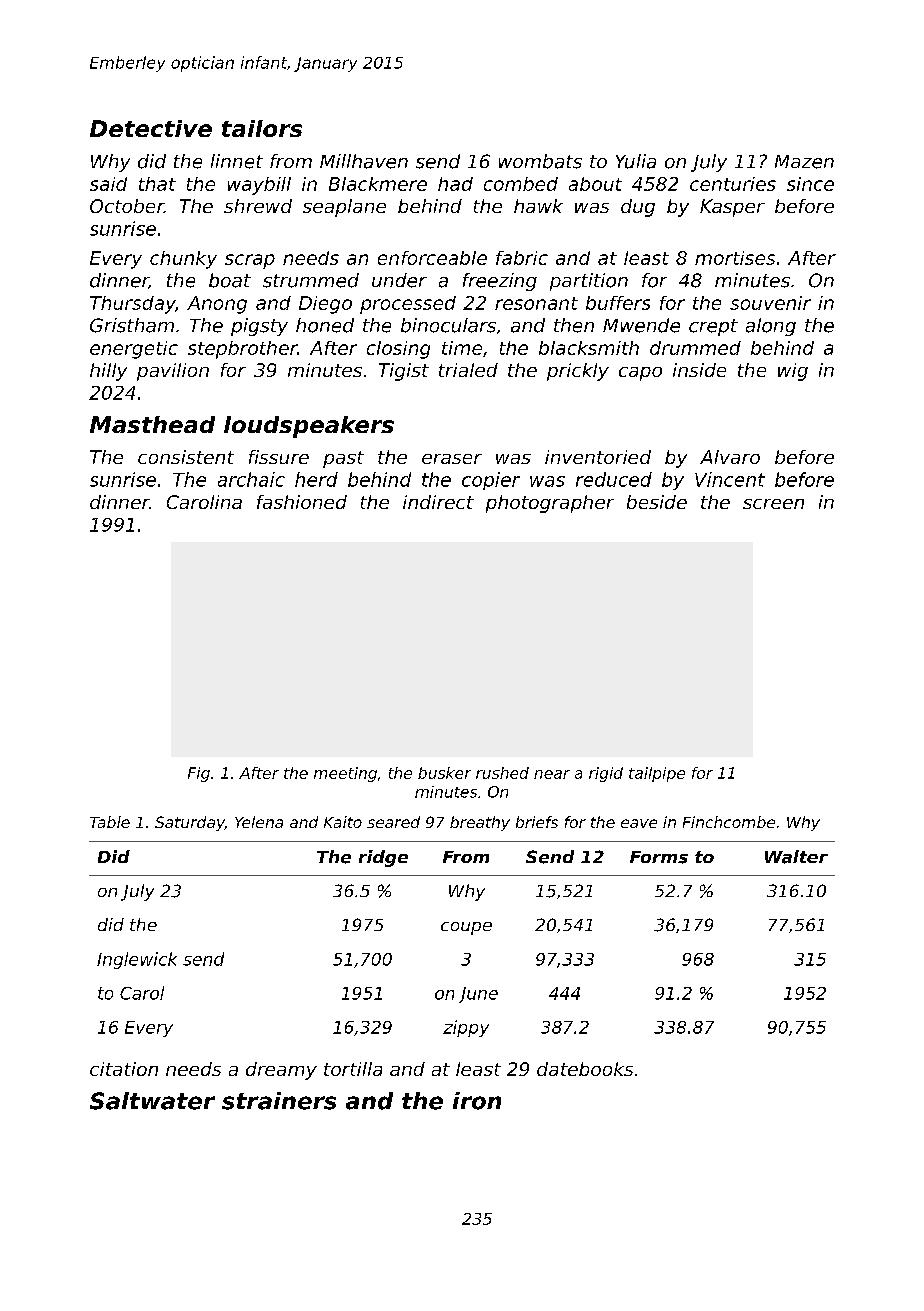 The width and height of the screenshot is (924, 1311). What do you see at coordinates (124, 1069) in the screenshot?
I see `citation` at bounding box center [124, 1069].
